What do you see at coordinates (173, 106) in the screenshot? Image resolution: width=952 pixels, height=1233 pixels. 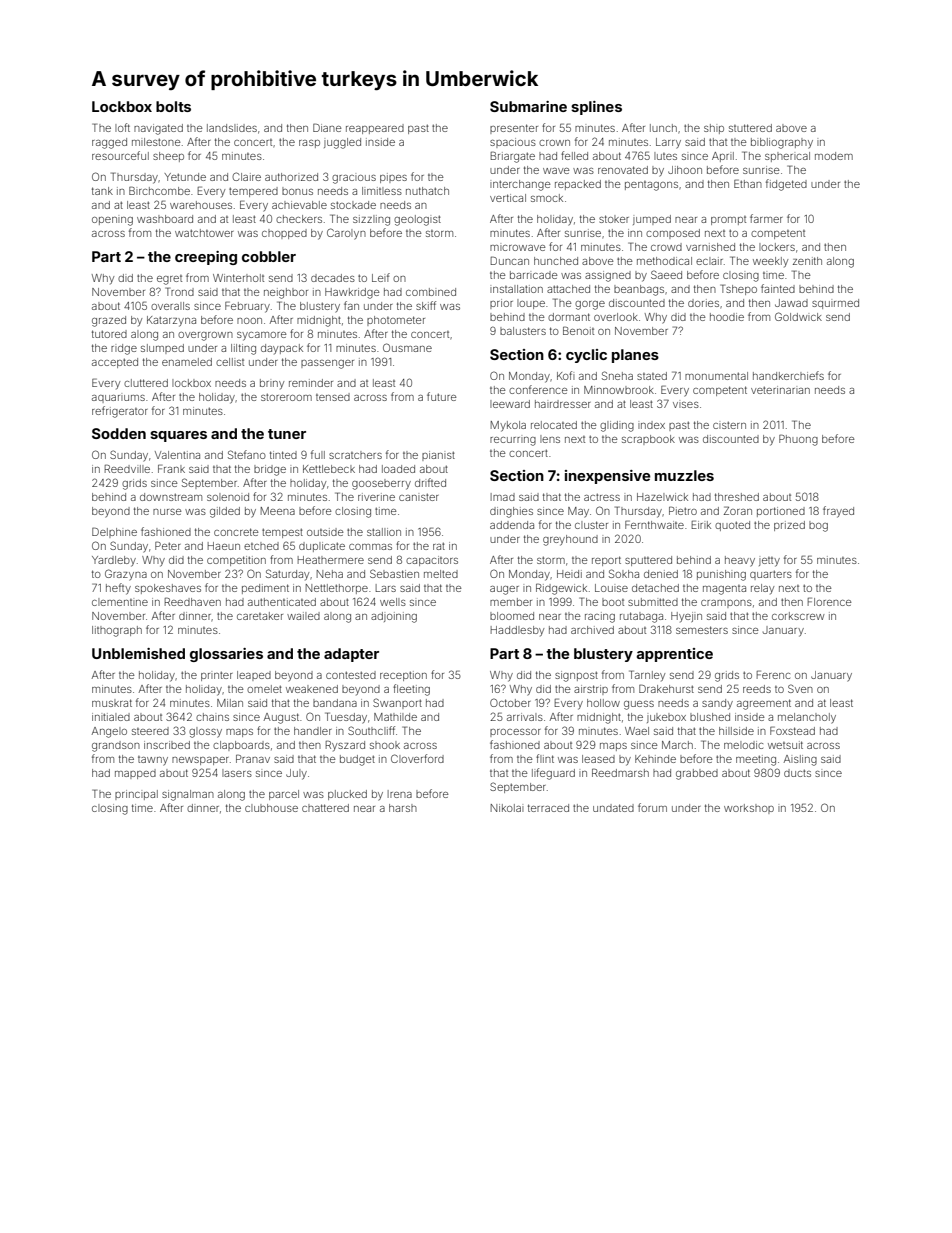 I see `bolts` at bounding box center [173, 106].
